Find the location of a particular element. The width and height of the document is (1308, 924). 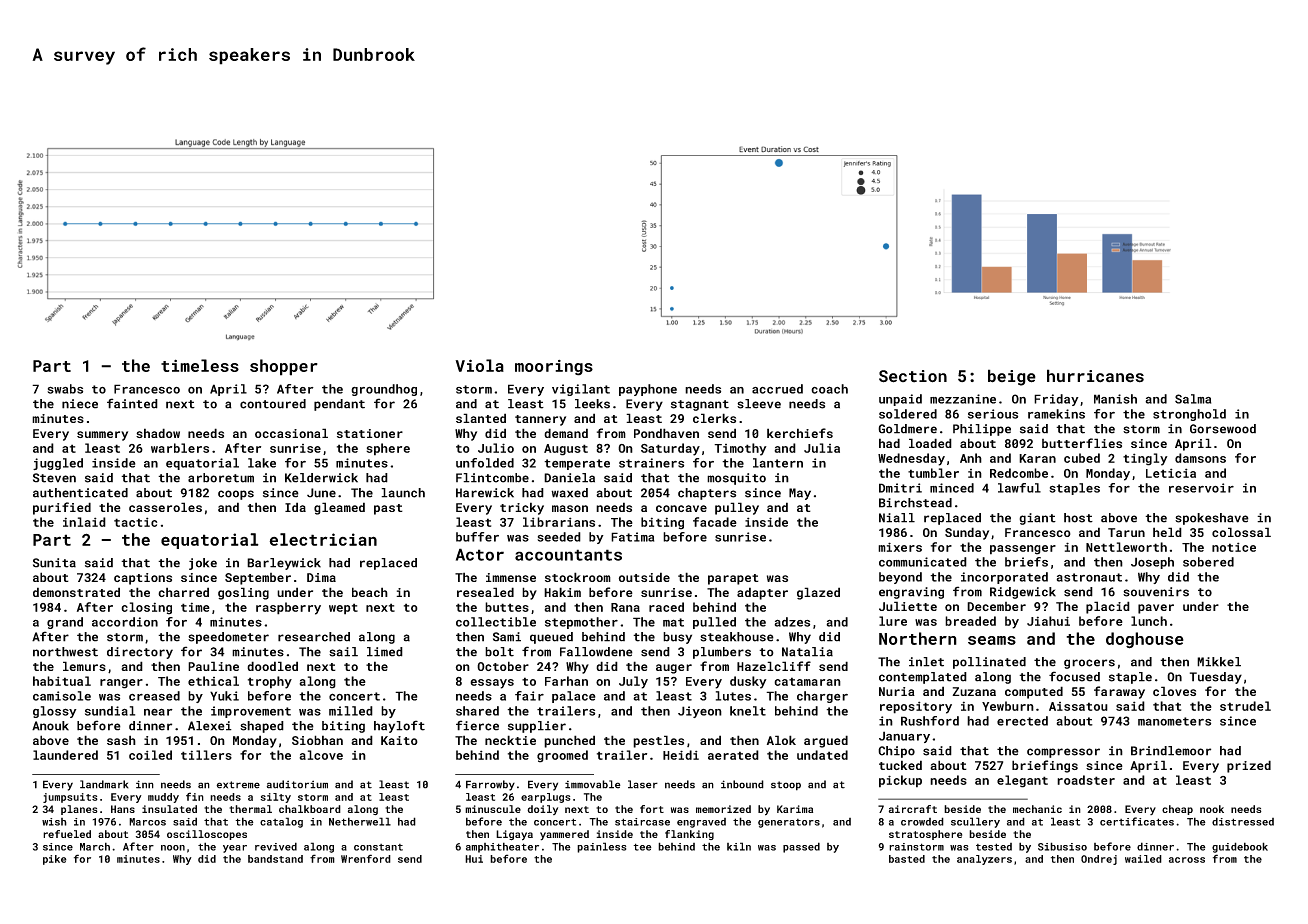

captions is located at coordinates (143, 579).
